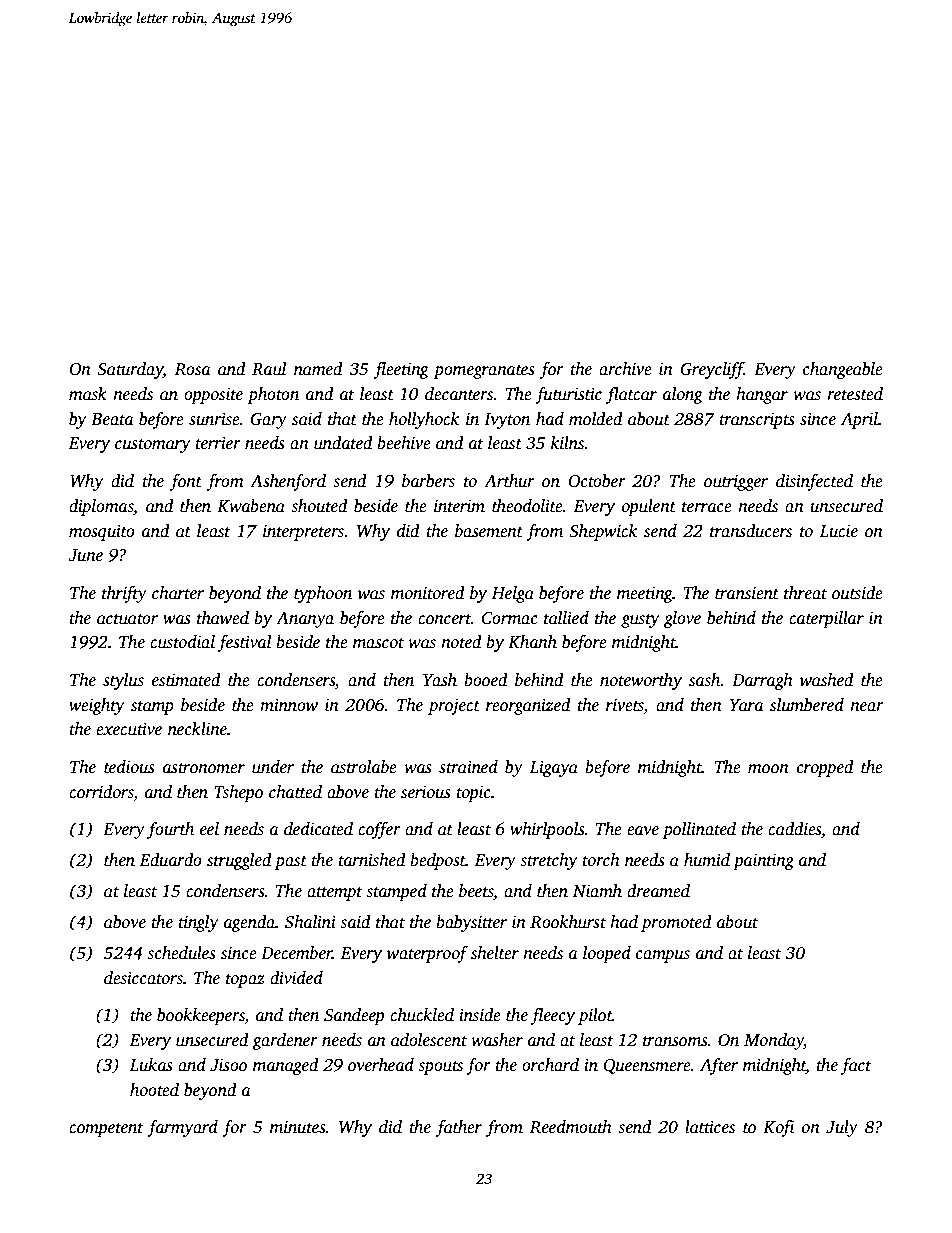 This screenshot has height=1233, width=952. I want to click on fact, so click(856, 1066).
